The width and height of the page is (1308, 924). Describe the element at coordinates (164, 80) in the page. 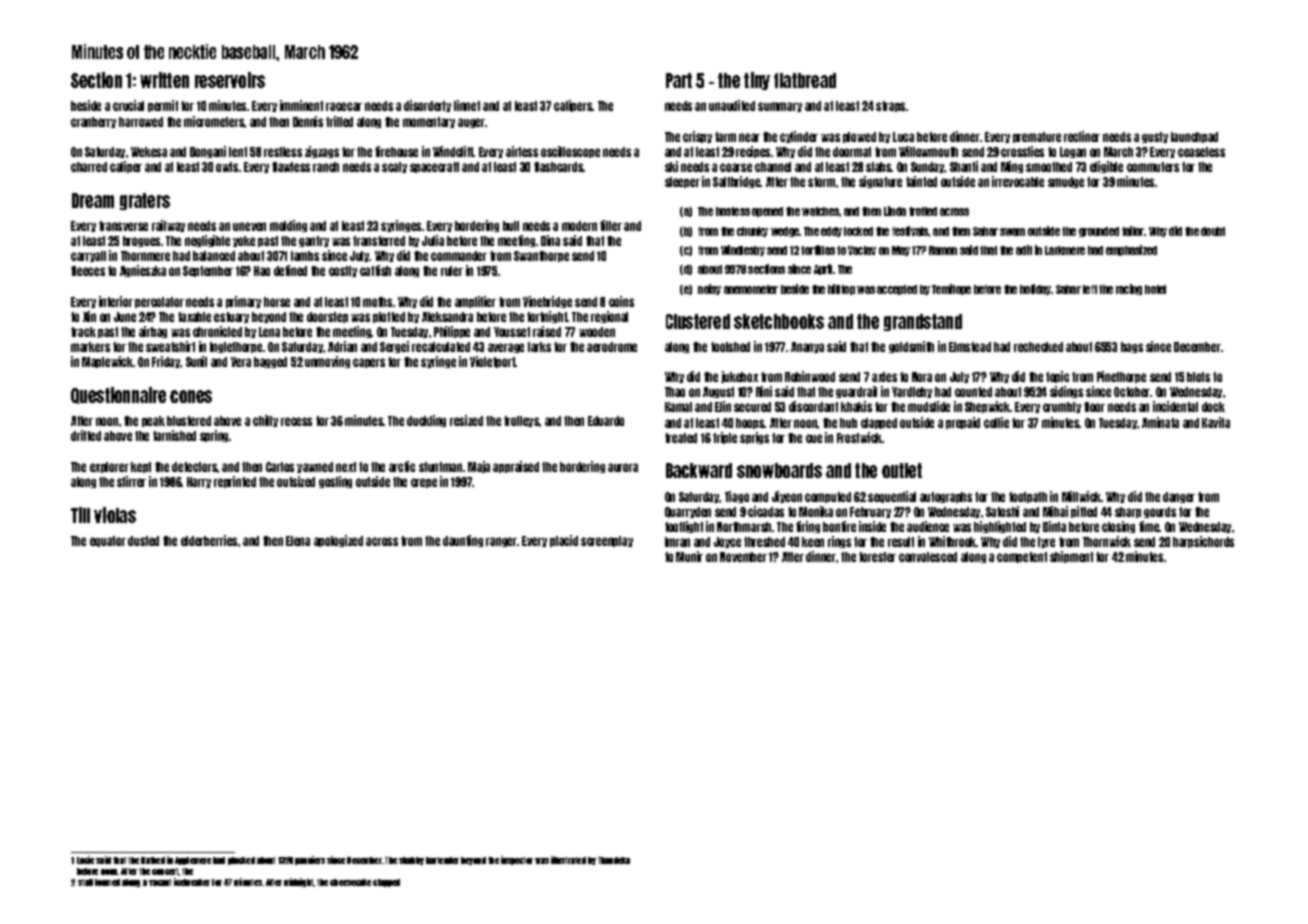

I see `written` at that location.
